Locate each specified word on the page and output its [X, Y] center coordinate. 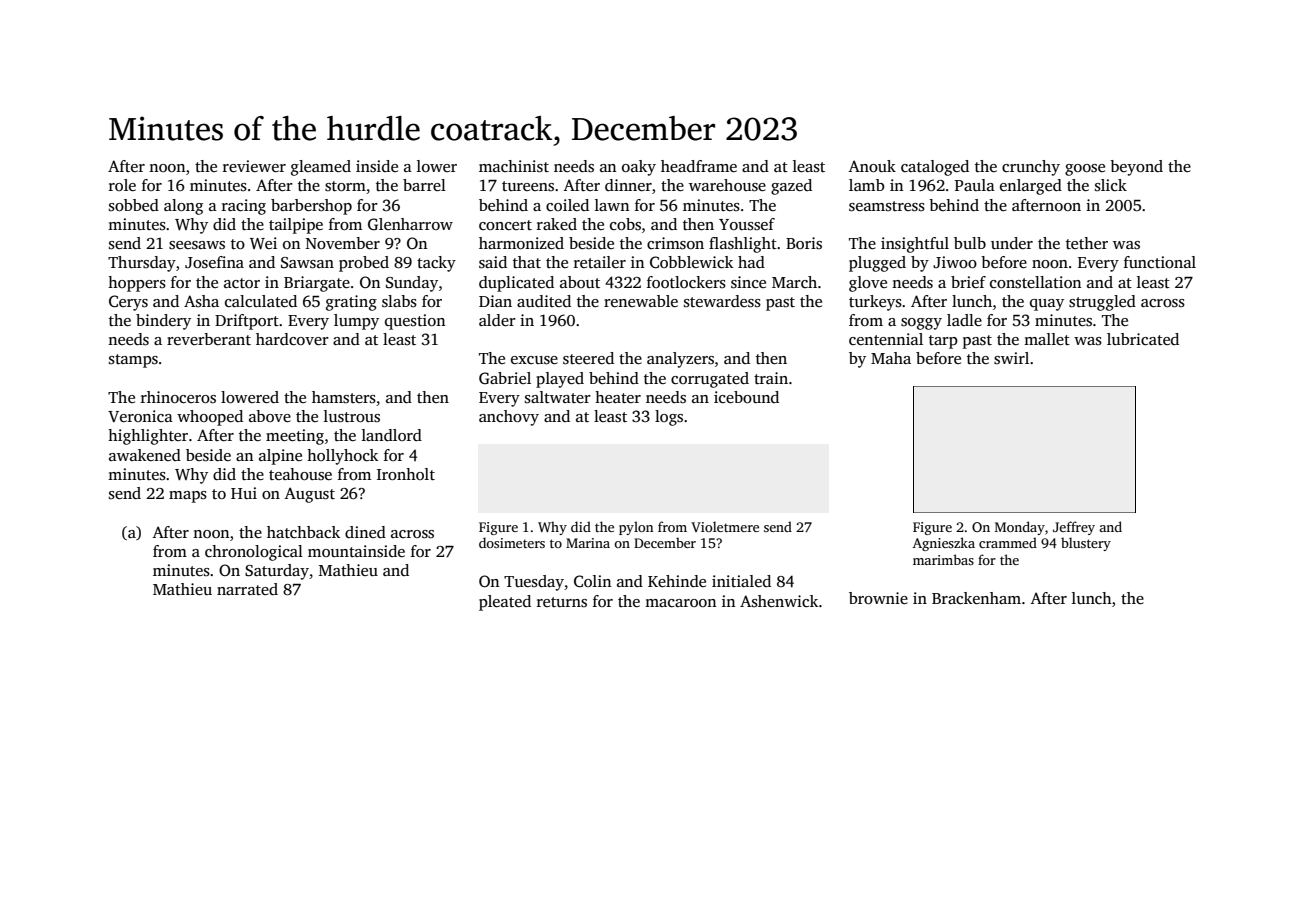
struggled [1102, 303]
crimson [675, 243]
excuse [534, 360]
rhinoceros [178, 397]
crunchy [1031, 168]
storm [345, 186]
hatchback [303, 532]
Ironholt [406, 474]
